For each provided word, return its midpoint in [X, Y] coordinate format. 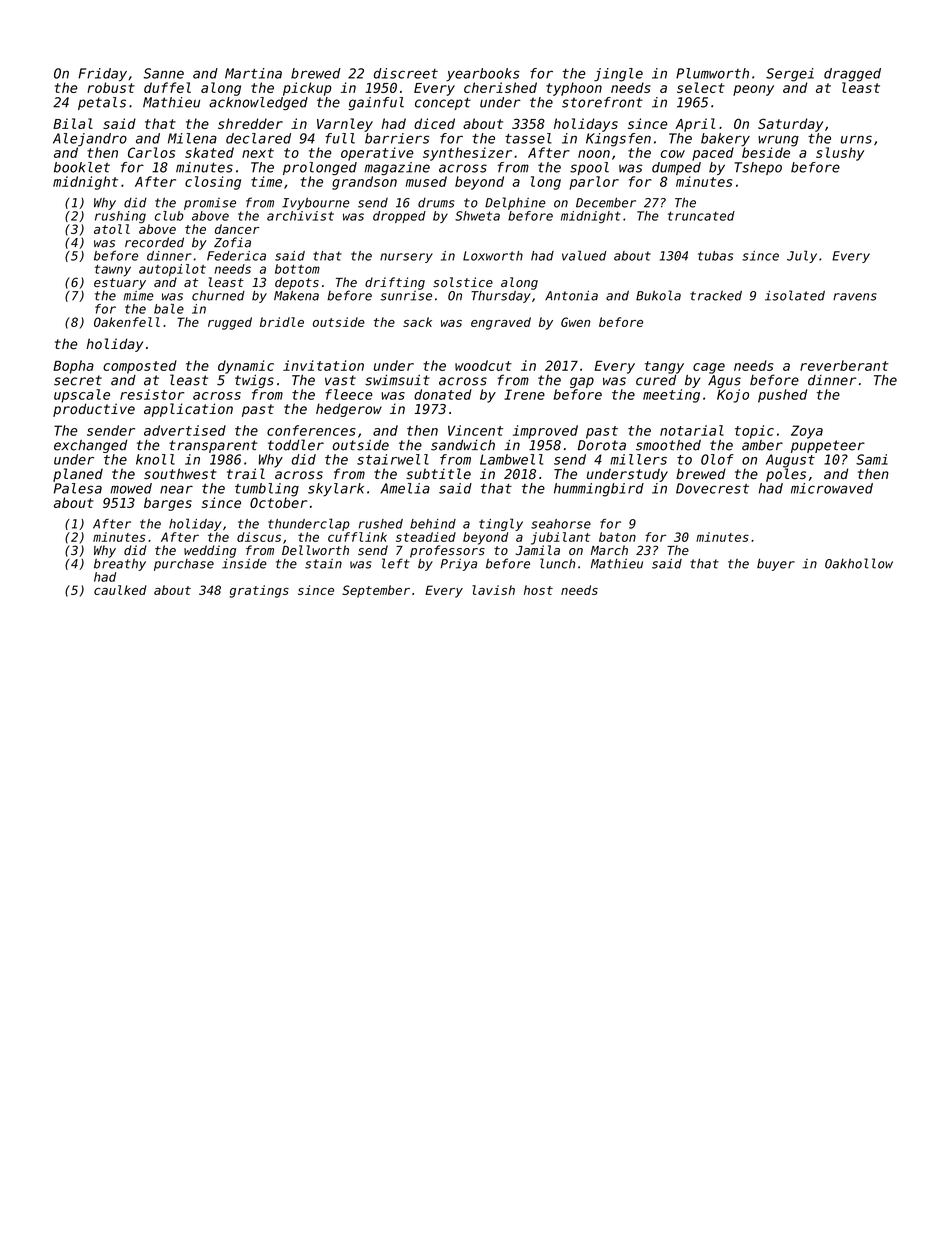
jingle [618, 75]
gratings [259, 591]
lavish [493, 590]
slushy [840, 154]
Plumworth [712, 73]
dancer [237, 229]
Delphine [515, 203]
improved [545, 432]
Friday [102, 75]
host [538, 590]
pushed [782, 396]
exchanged [90, 446]
